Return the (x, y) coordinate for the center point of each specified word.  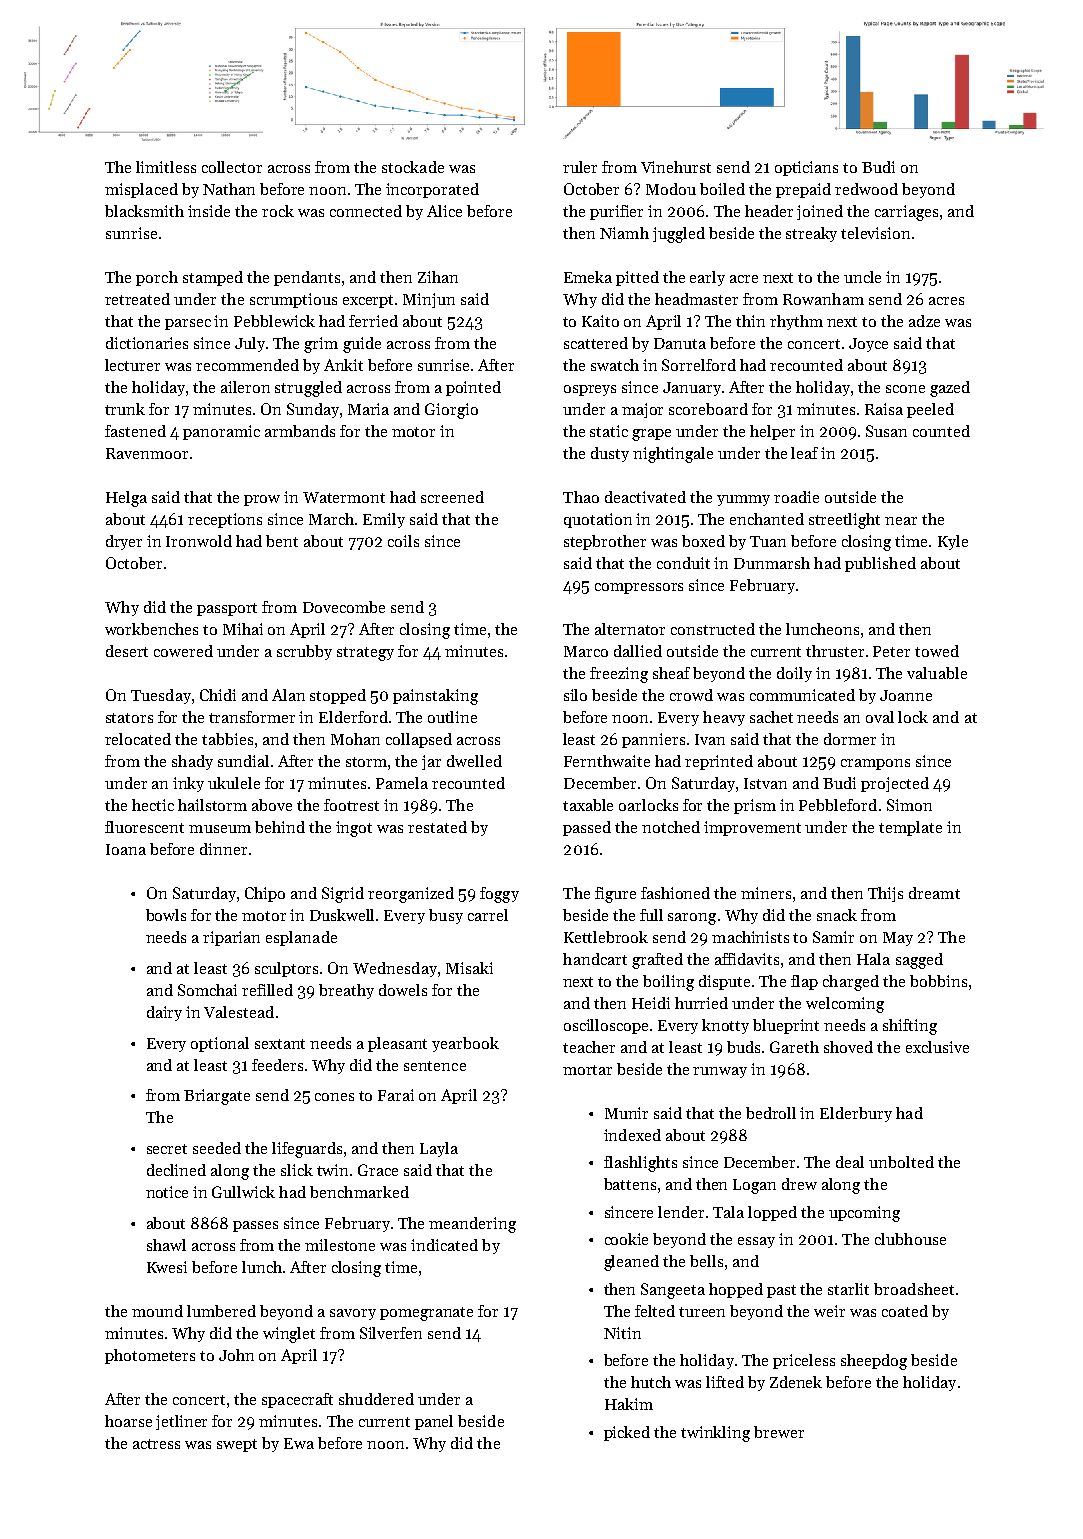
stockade (413, 167)
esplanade (301, 938)
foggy (499, 895)
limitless (166, 167)
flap (804, 982)
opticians (806, 168)
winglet (289, 1335)
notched (671, 827)
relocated (138, 739)
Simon (909, 805)
